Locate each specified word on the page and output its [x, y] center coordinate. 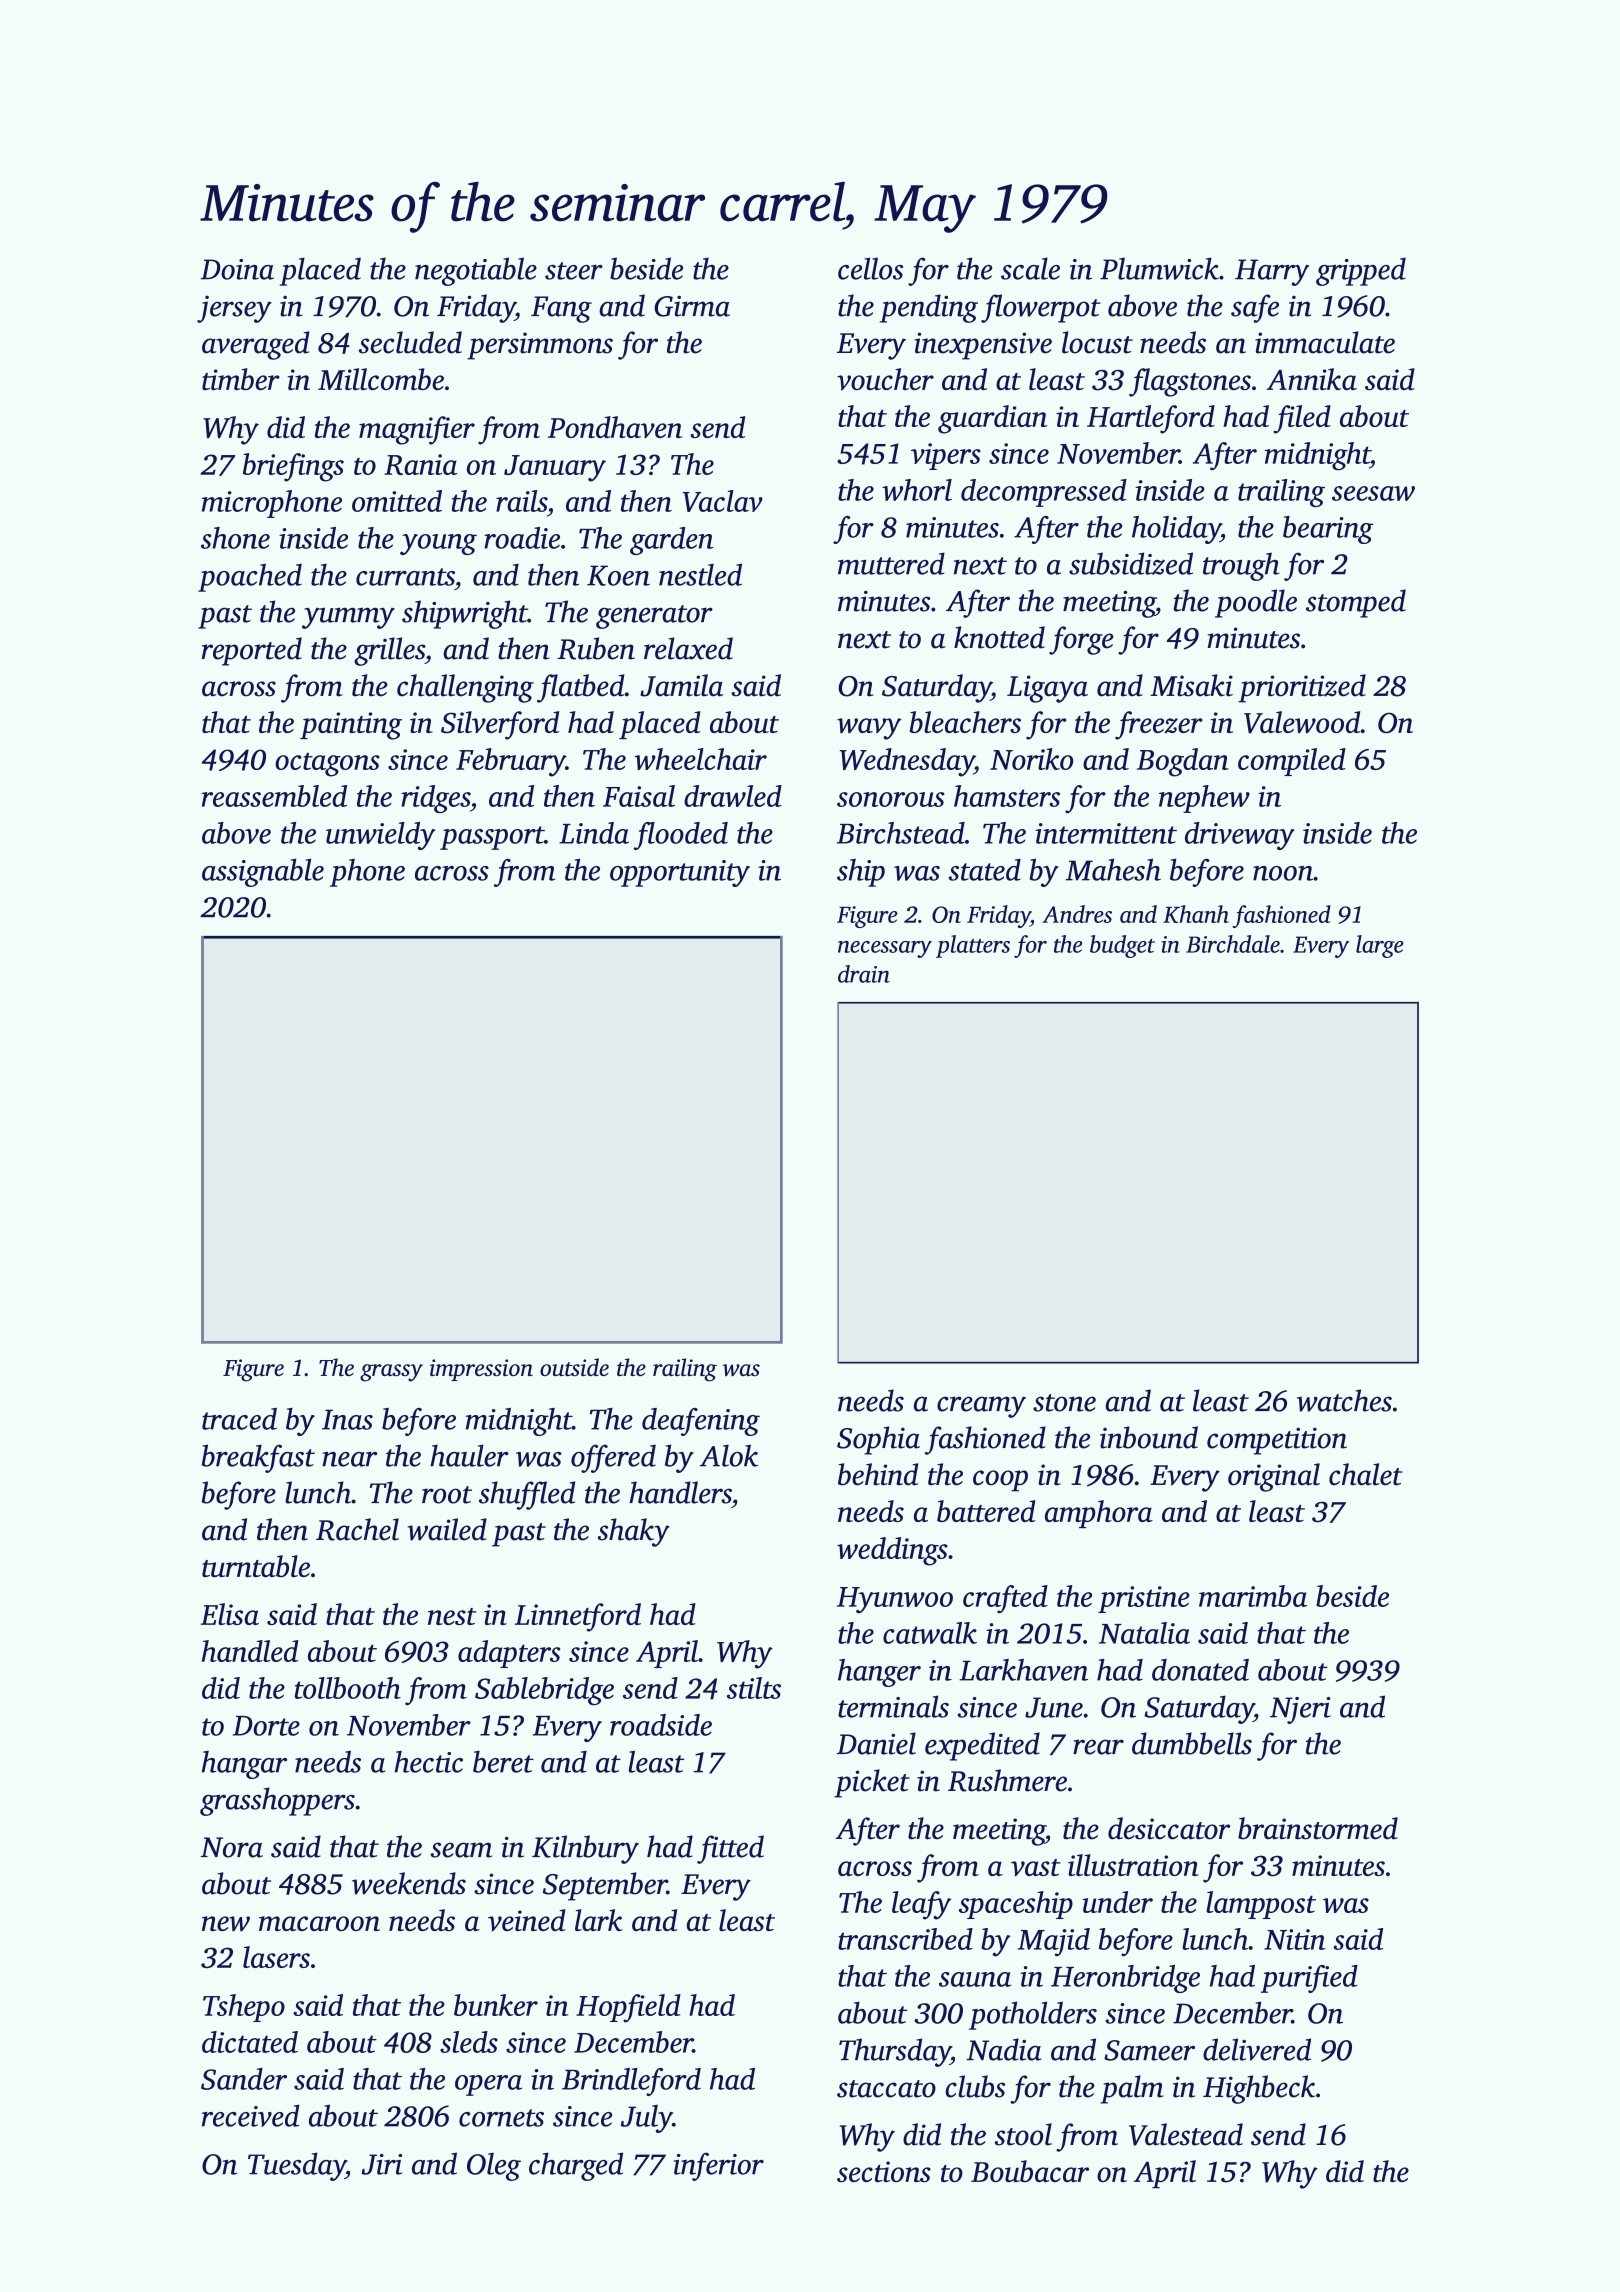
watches [1344, 1400]
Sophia [878, 1440]
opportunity [680, 873]
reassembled [274, 796]
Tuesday [297, 2166]
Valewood [1302, 722]
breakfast [258, 1458]
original [1274, 1477]
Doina [237, 269]
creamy [981, 1407]
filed [1302, 419]
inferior [719, 2166]
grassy [391, 1373]
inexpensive [983, 346]
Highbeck [1259, 2089]
